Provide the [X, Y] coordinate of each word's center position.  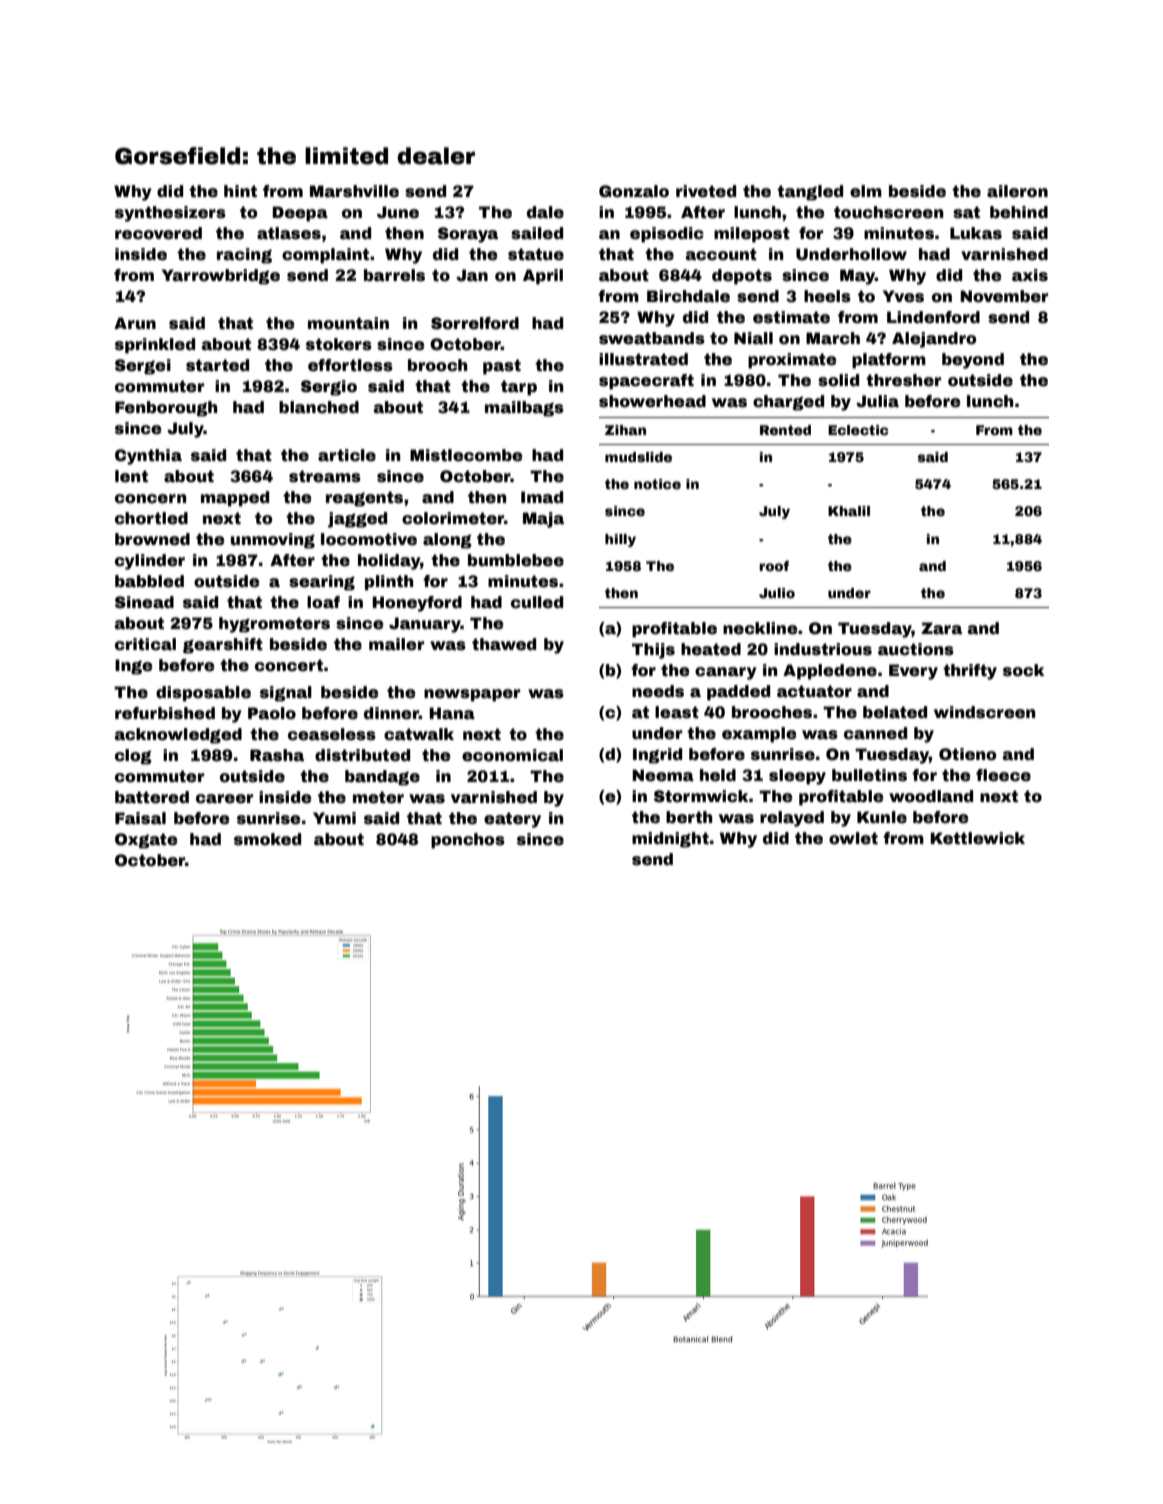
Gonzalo [634, 191]
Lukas [976, 233]
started [217, 365]
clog [133, 757]
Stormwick [701, 796]
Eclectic [858, 430]
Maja [543, 520]
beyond [973, 361]
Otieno [968, 754]
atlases [289, 233]
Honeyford [417, 604]
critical [145, 644]
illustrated [643, 359]
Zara [941, 628]
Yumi [334, 818]
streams [325, 476]
